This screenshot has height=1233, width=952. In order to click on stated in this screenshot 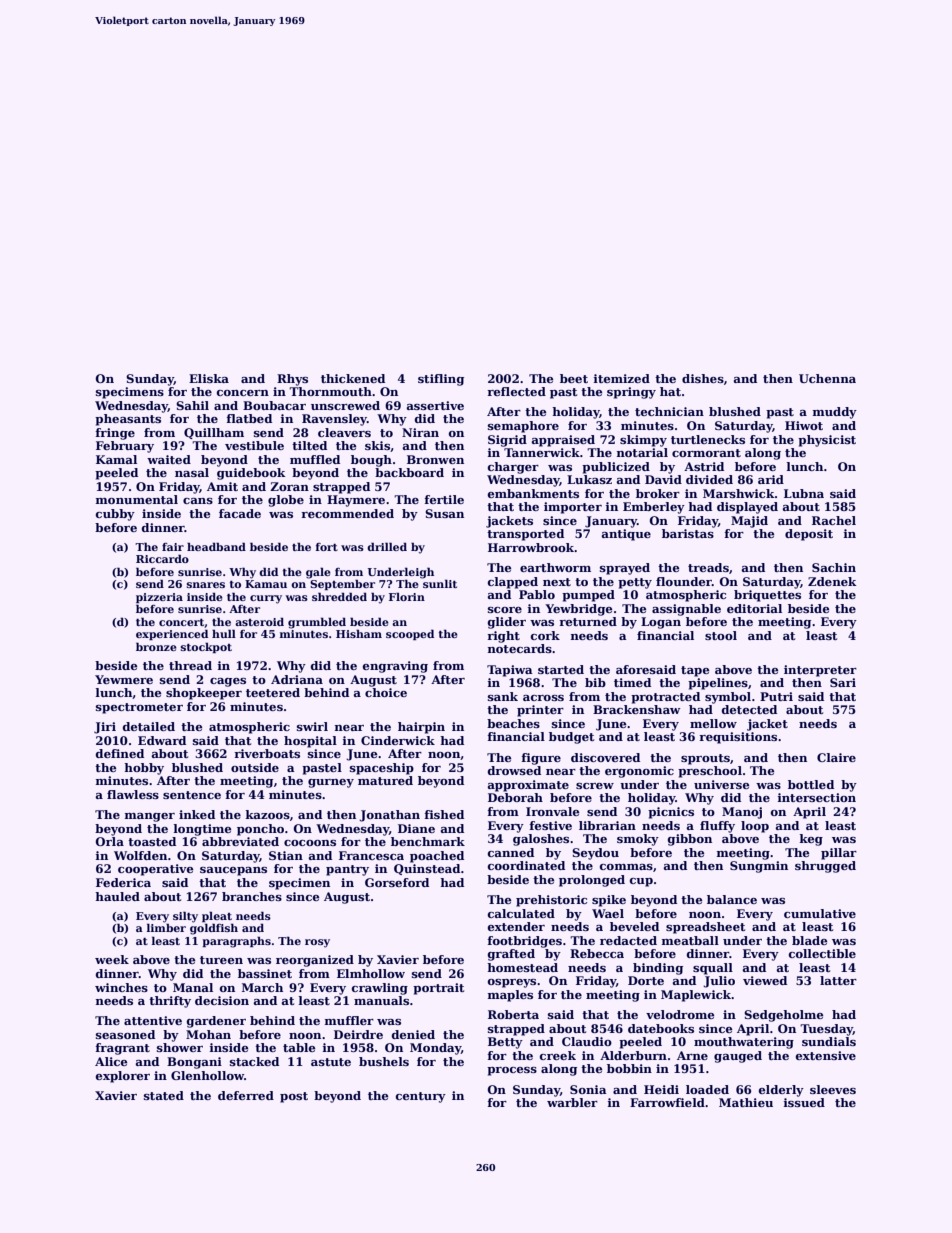, I will do `click(164, 1095)`.
